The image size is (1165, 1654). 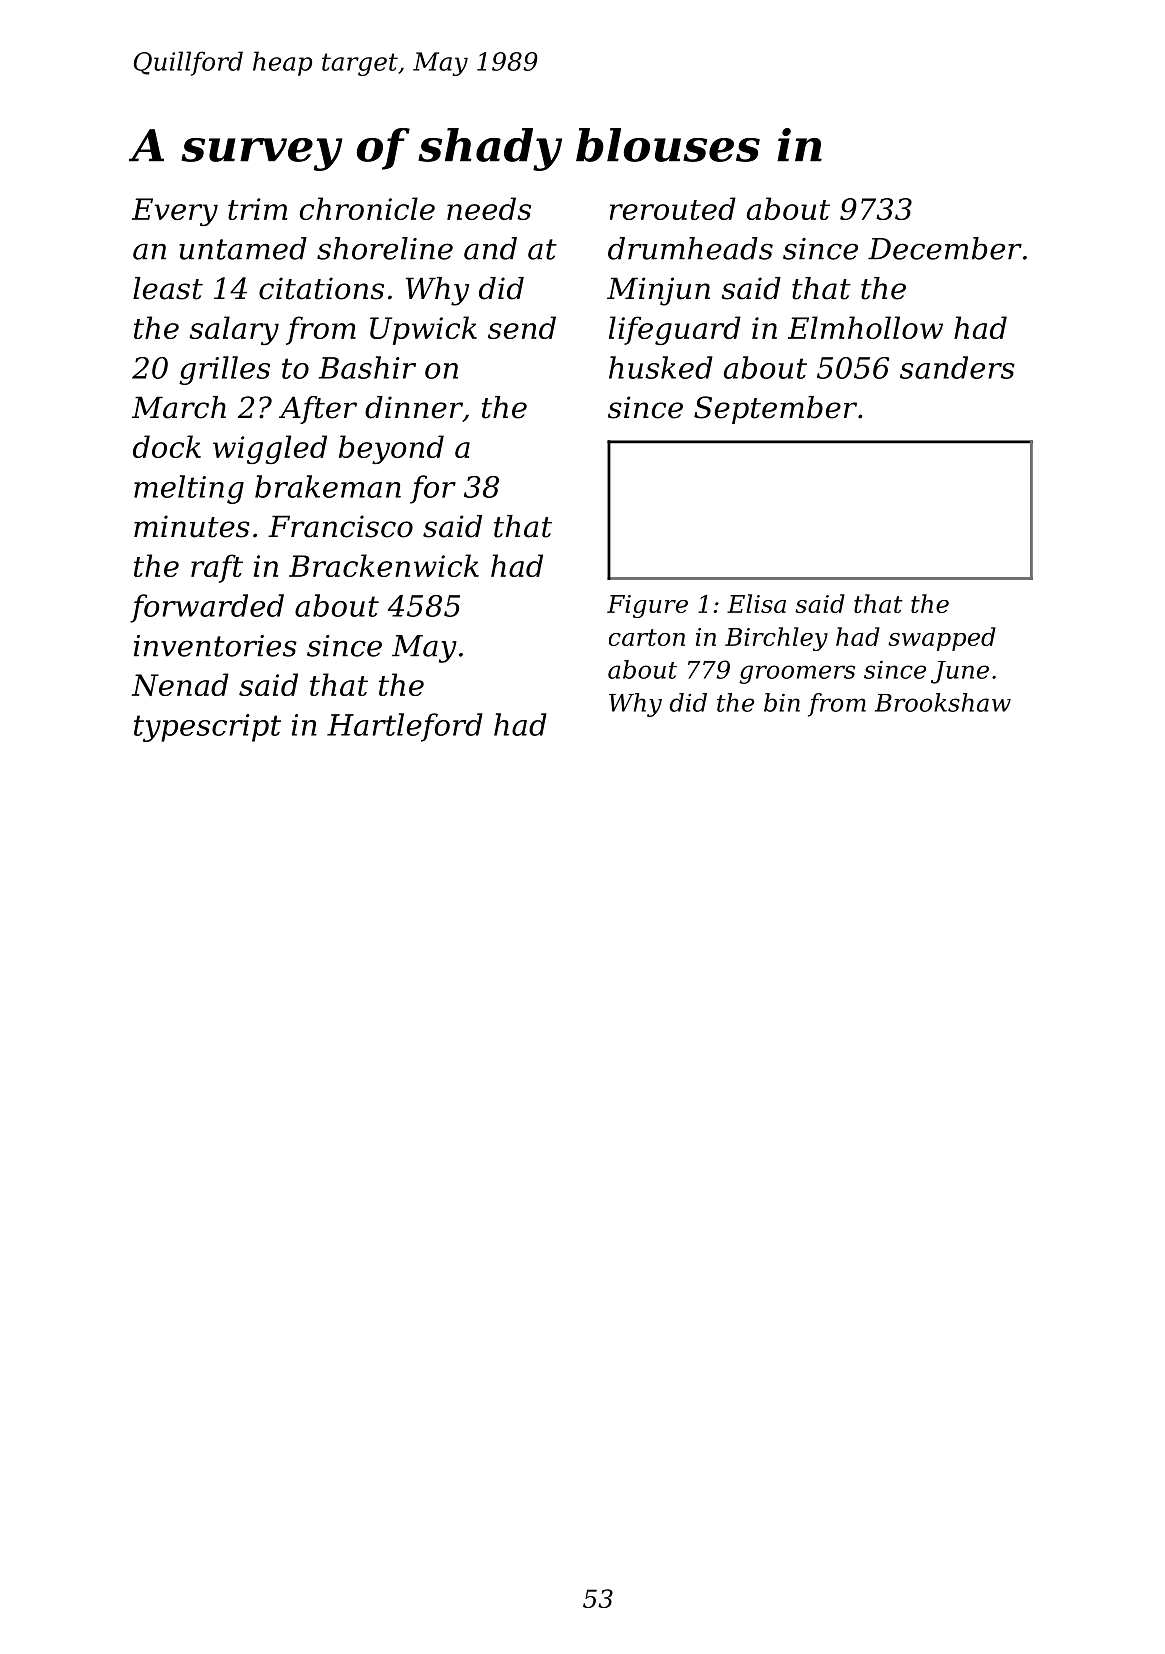 I want to click on drumheads, so click(x=690, y=248).
